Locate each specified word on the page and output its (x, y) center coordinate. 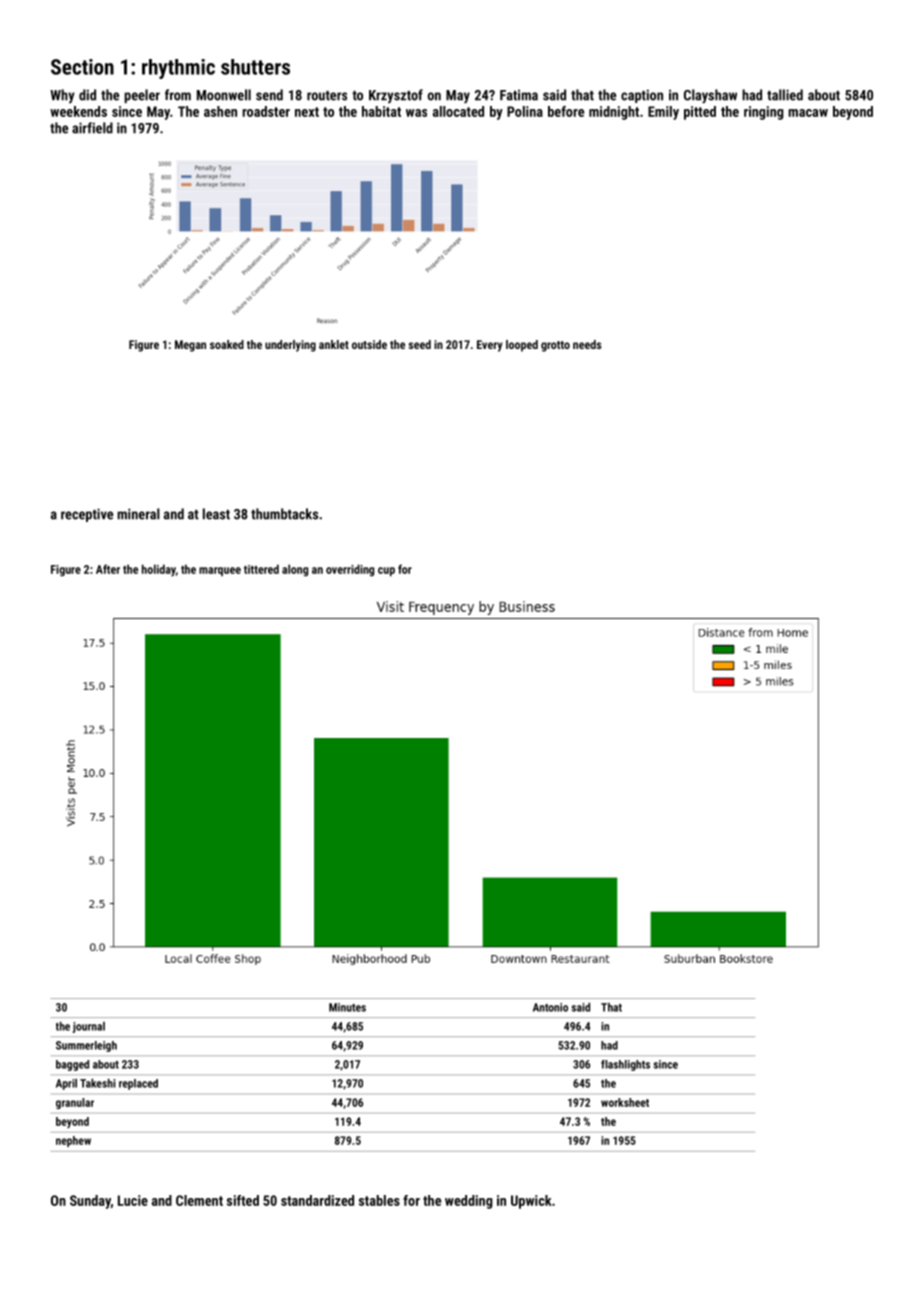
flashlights (625, 1065)
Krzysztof (396, 96)
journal (88, 1027)
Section (82, 67)
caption (642, 96)
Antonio (550, 1007)
